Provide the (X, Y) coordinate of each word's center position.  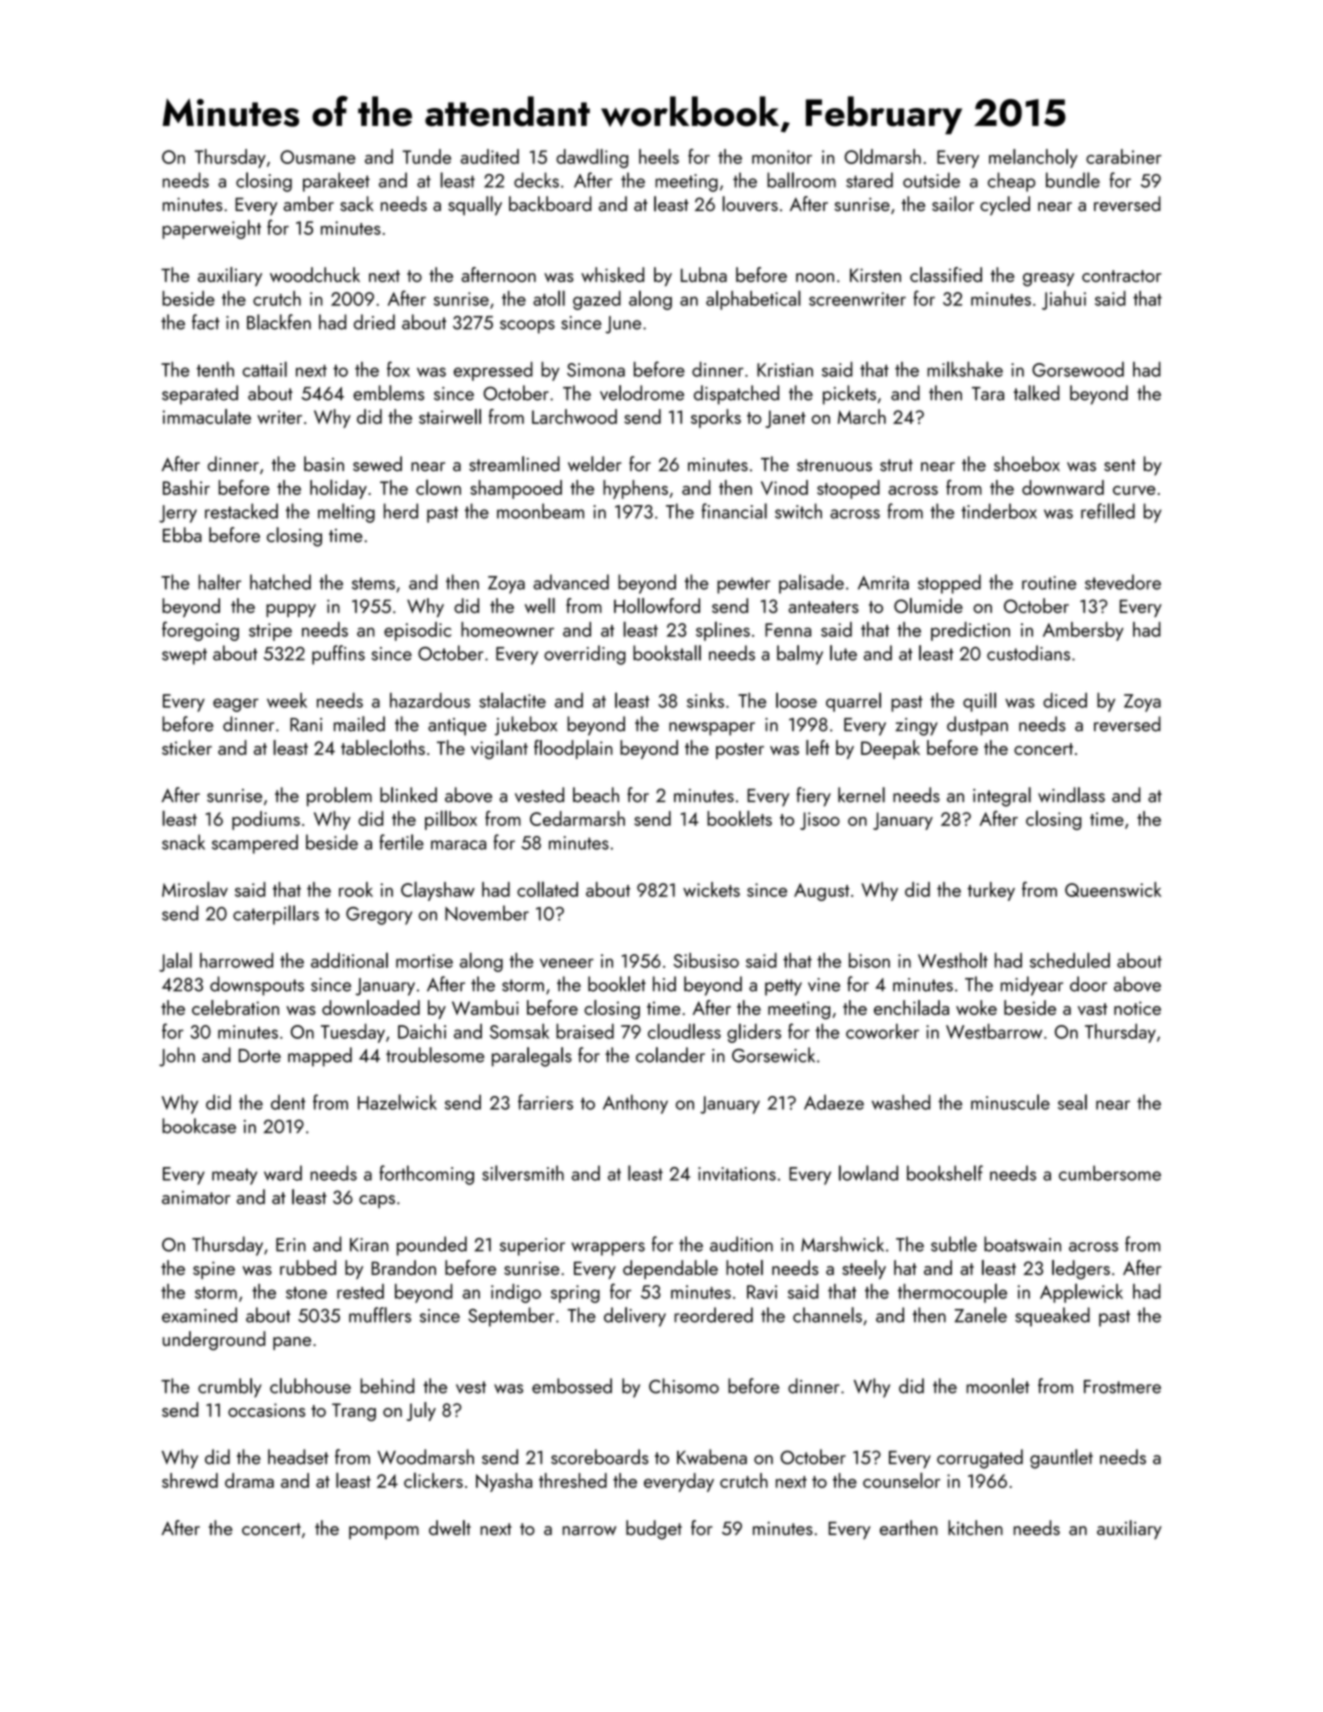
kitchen (975, 1527)
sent (1120, 465)
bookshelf (945, 1173)
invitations (737, 1174)
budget (654, 1530)
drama (249, 1480)
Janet (785, 419)
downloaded (371, 1007)
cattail (265, 369)
